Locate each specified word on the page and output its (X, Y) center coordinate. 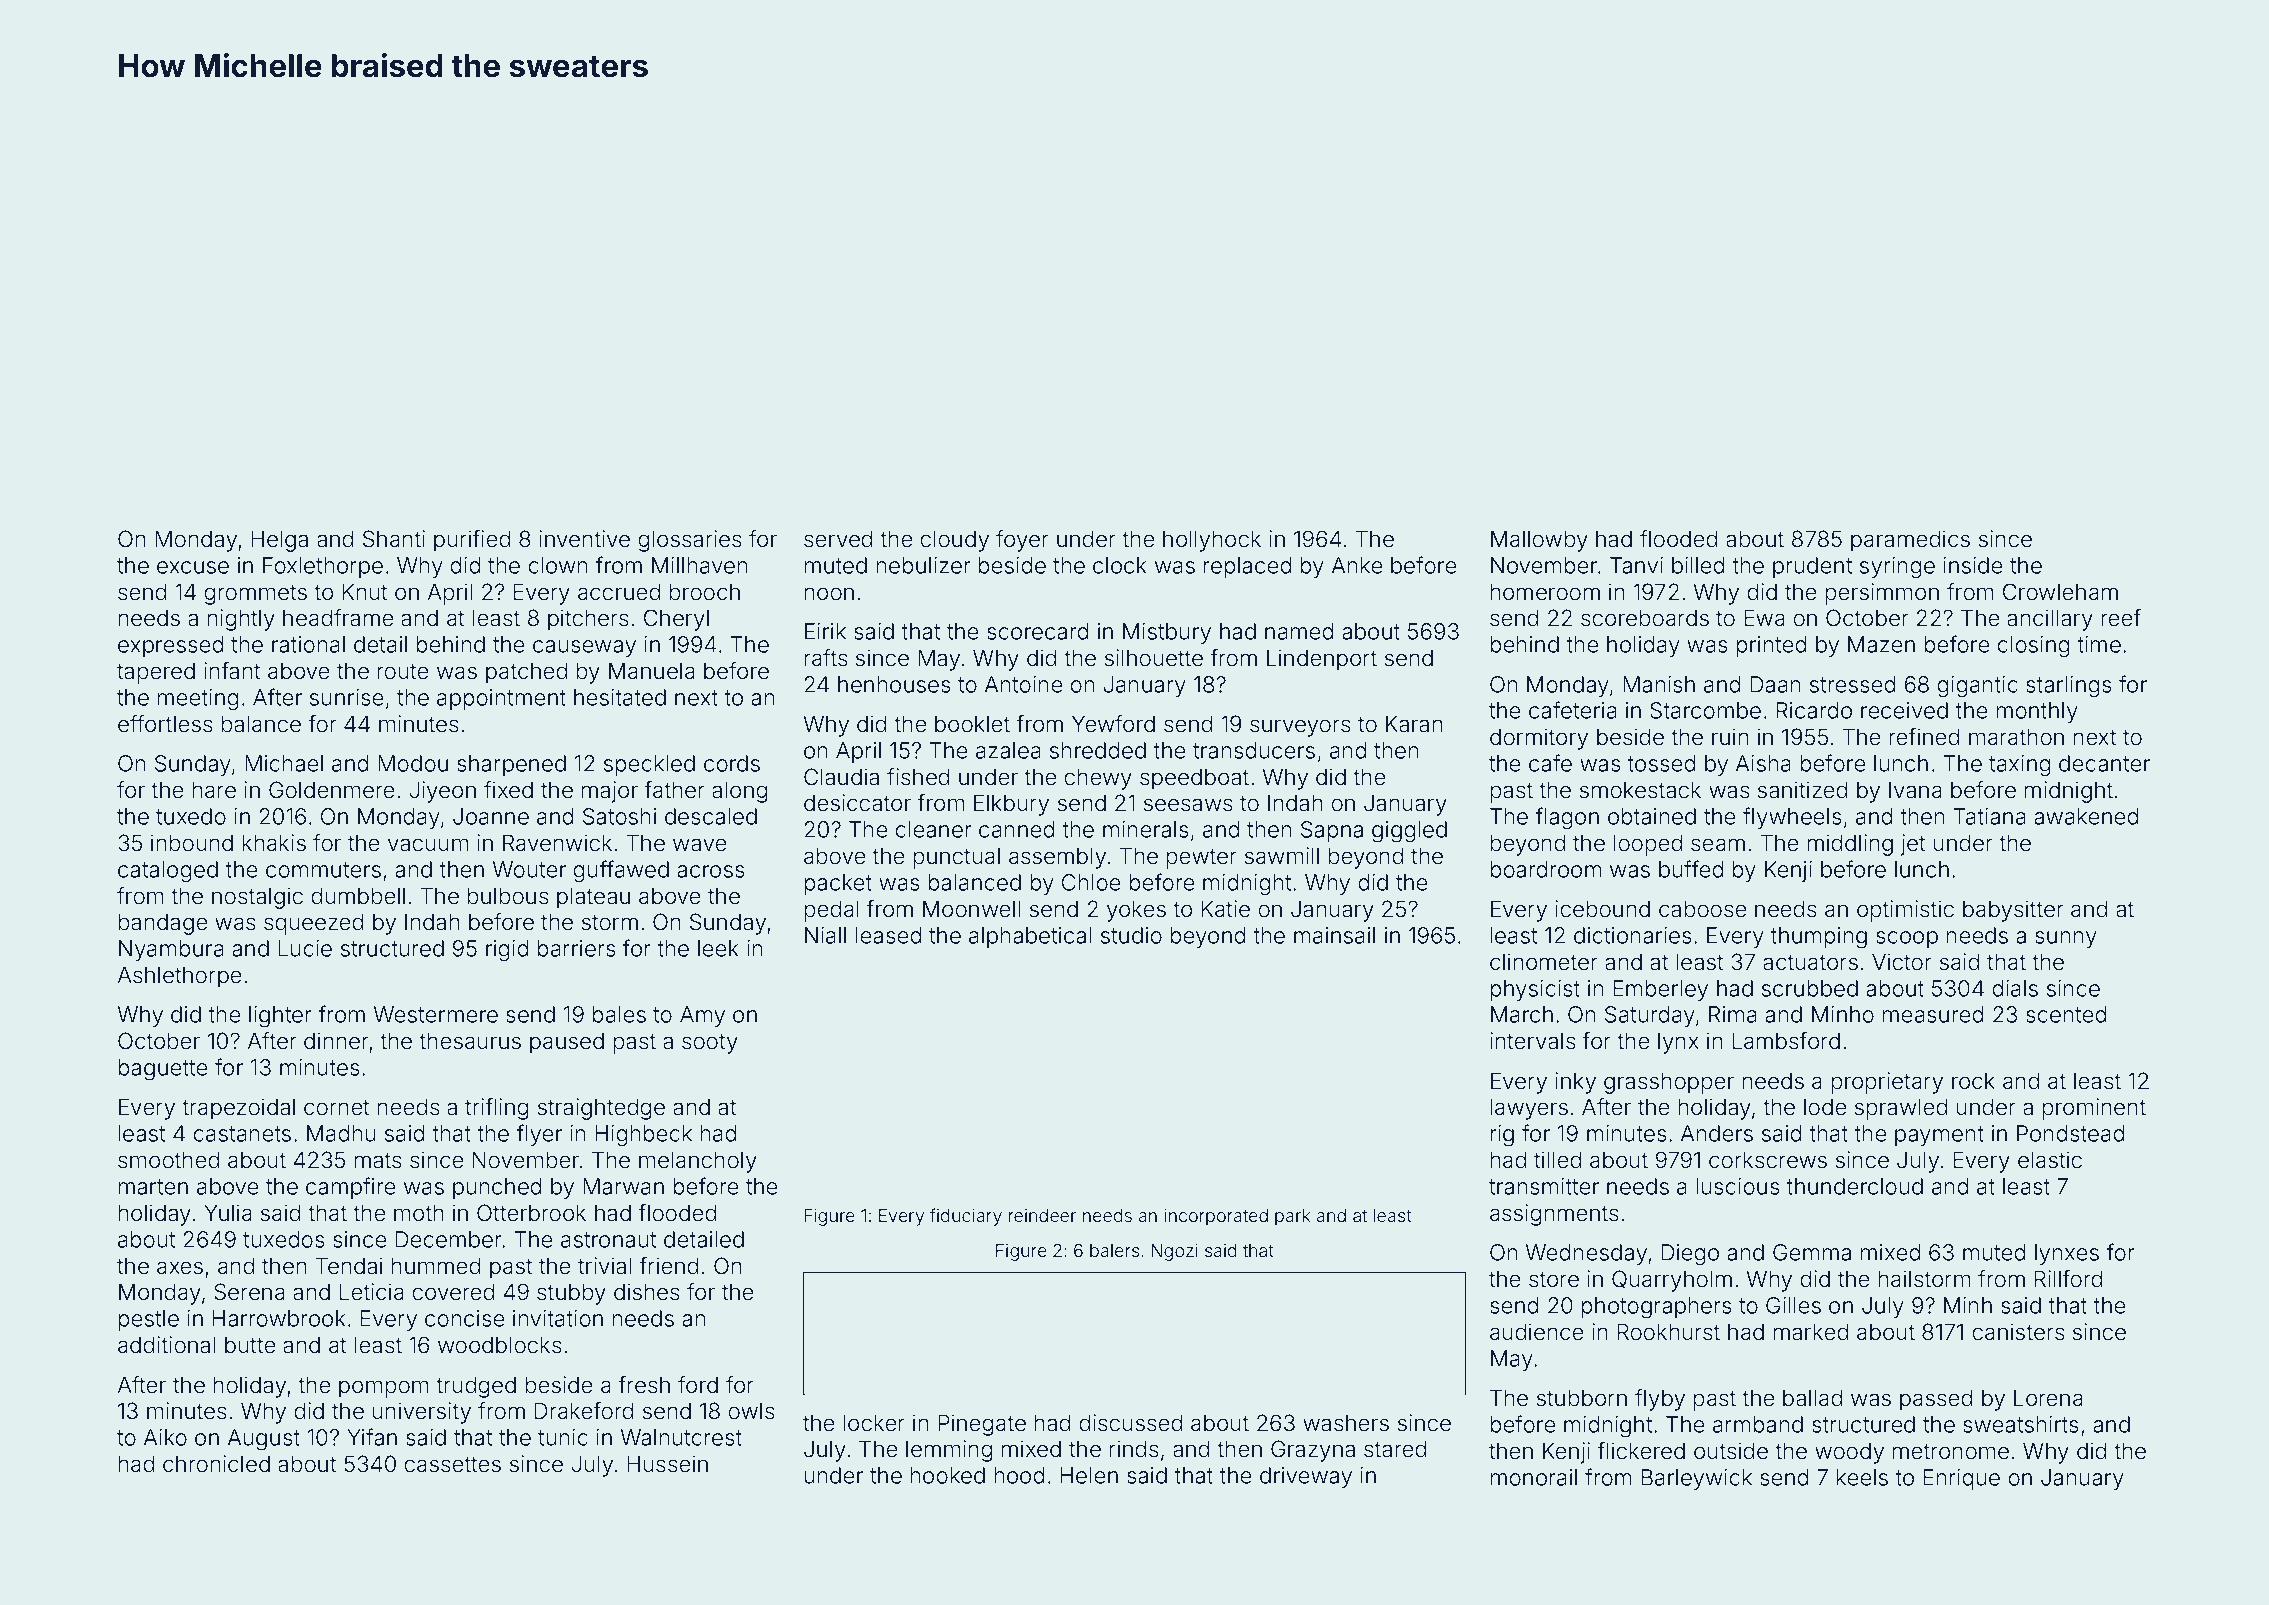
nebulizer (924, 565)
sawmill (1282, 856)
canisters (2018, 1332)
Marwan (623, 1186)
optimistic (1905, 911)
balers (1114, 1250)
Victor (1902, 961)
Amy (702, 1016)
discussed (1130, 1423)
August (264, 1440)
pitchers (588, 620)
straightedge (601, 1109)
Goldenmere (332, 790)
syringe (1897, 568)
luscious (1738, 1186)
